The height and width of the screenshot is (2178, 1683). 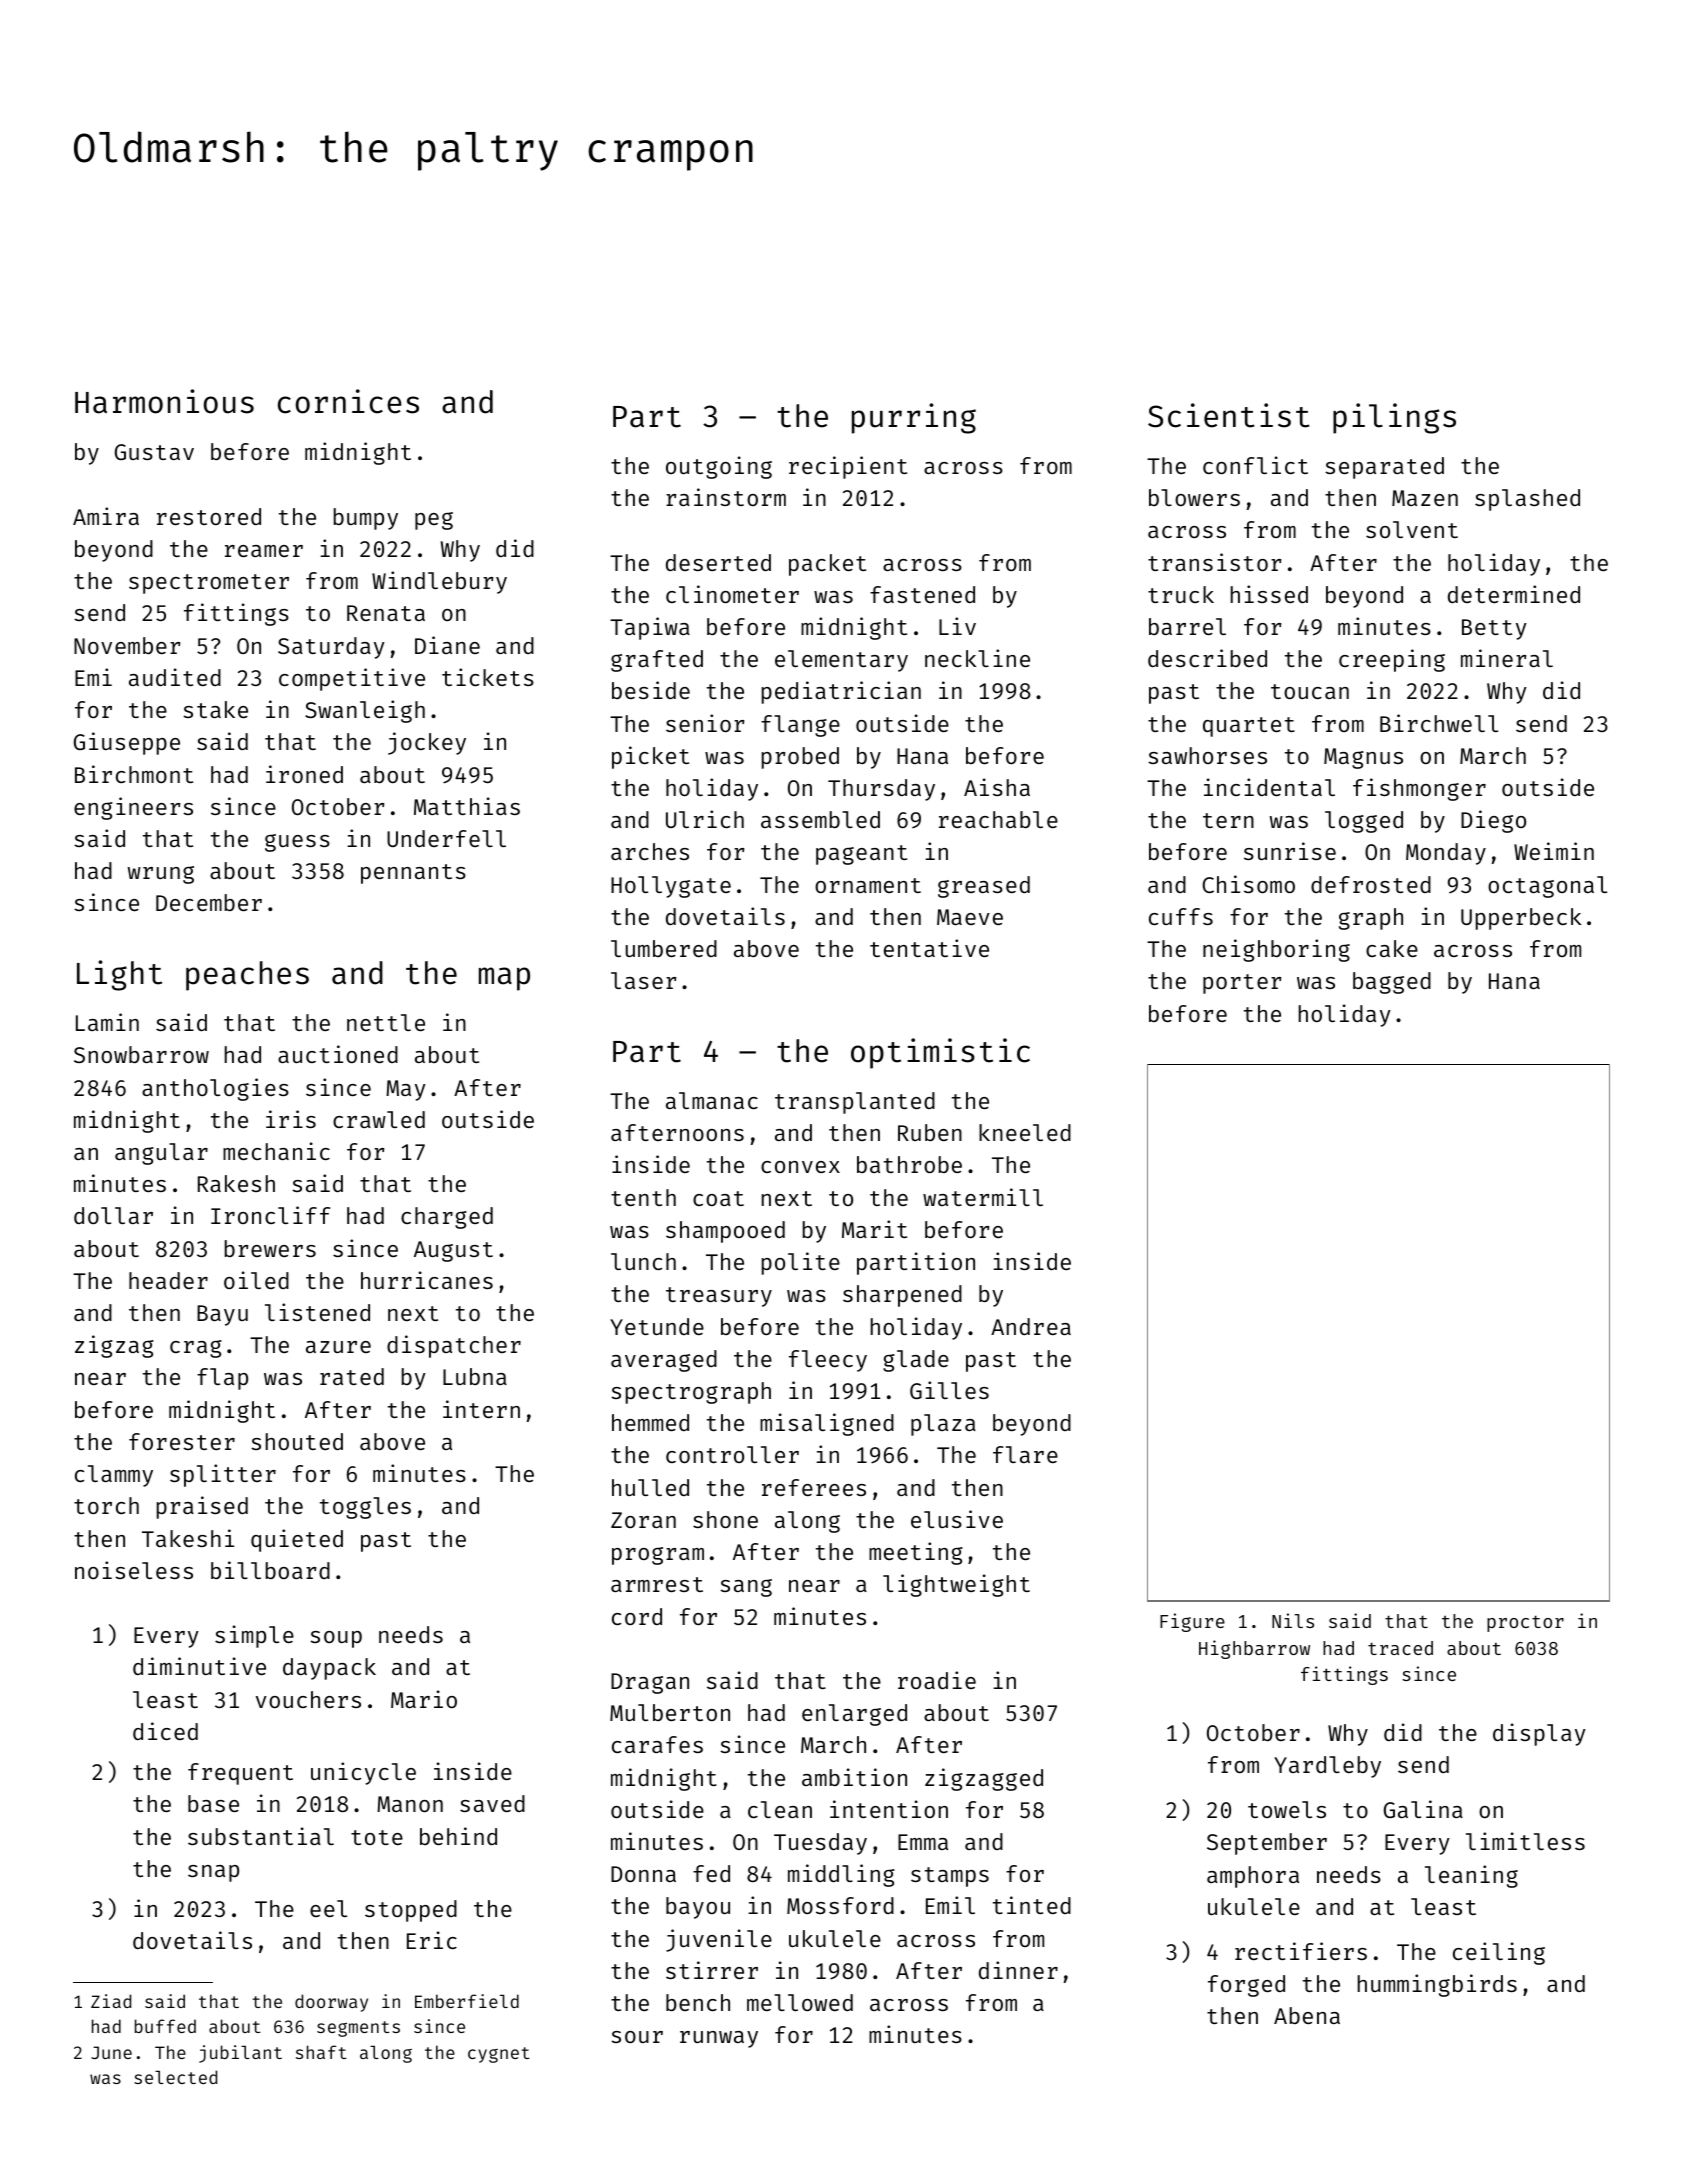 What do you see at coordinates (321, 2052) in the screenshot?
I see `shaft` at bounding box center [321, 2052].
